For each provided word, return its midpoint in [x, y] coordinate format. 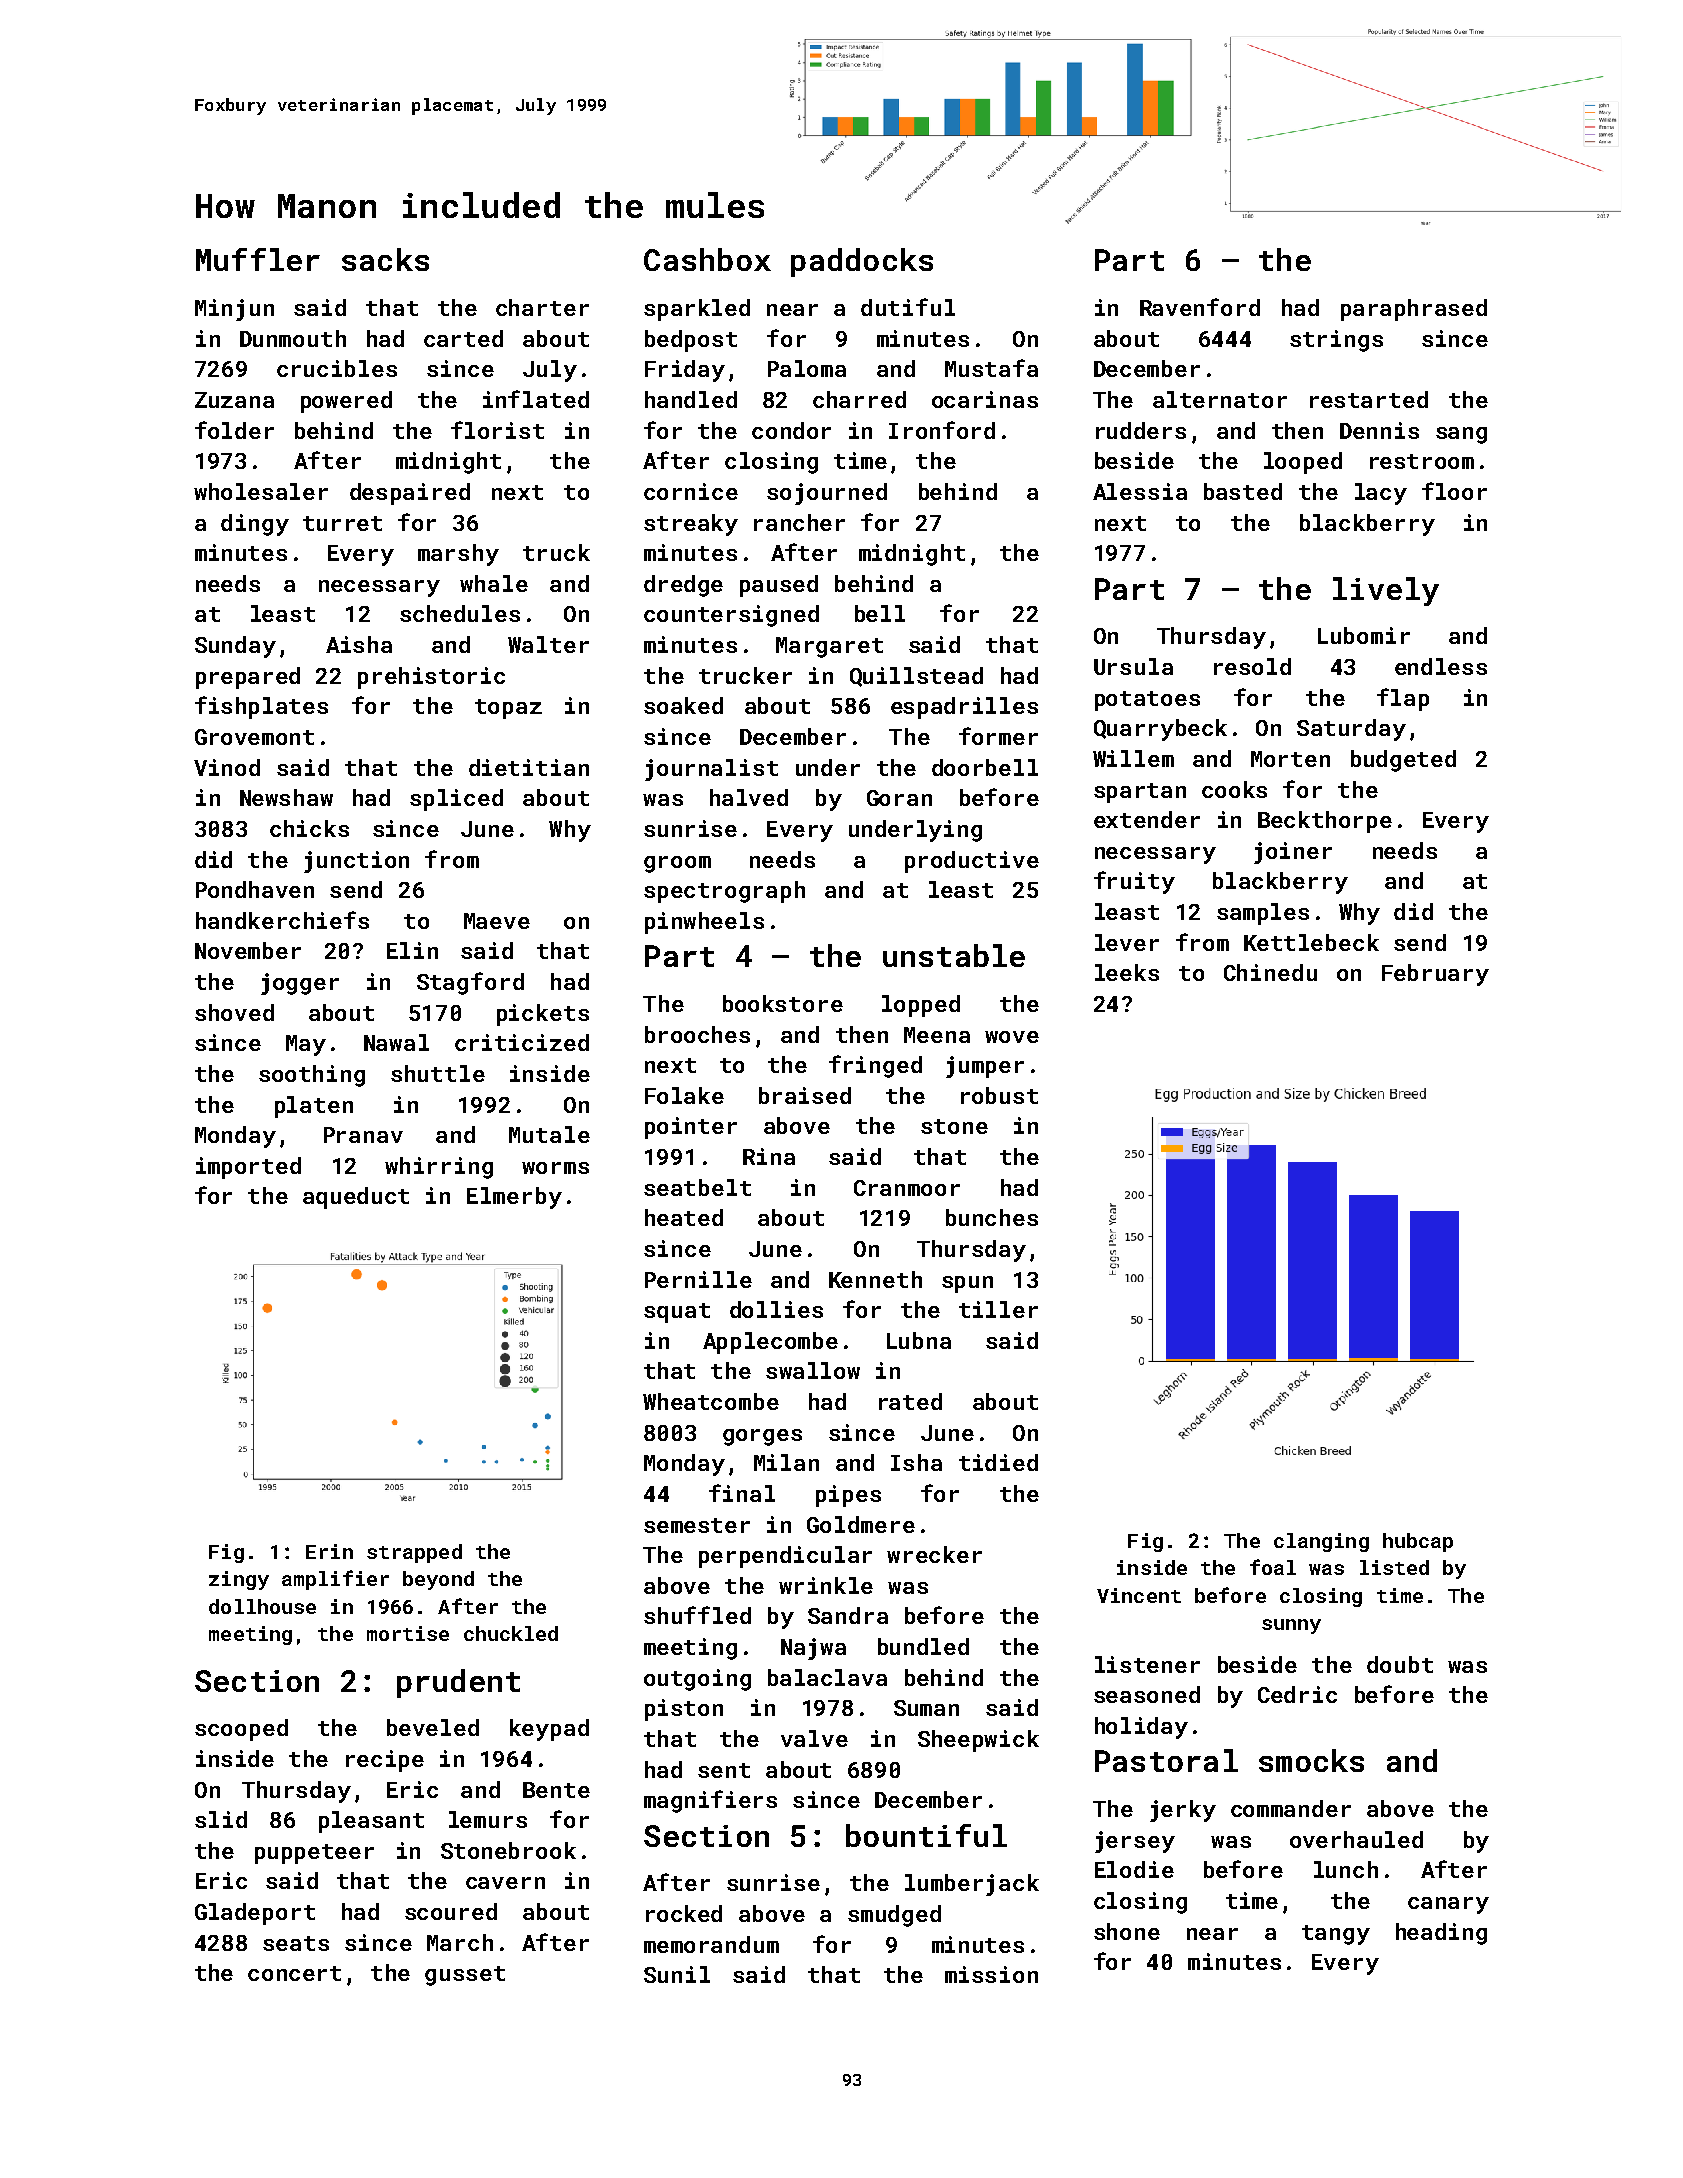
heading [1441, 1934]
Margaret [829, 647]
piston [684, 1710]
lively [1386, 591]
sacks [385, 259]
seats [296, 1943]
